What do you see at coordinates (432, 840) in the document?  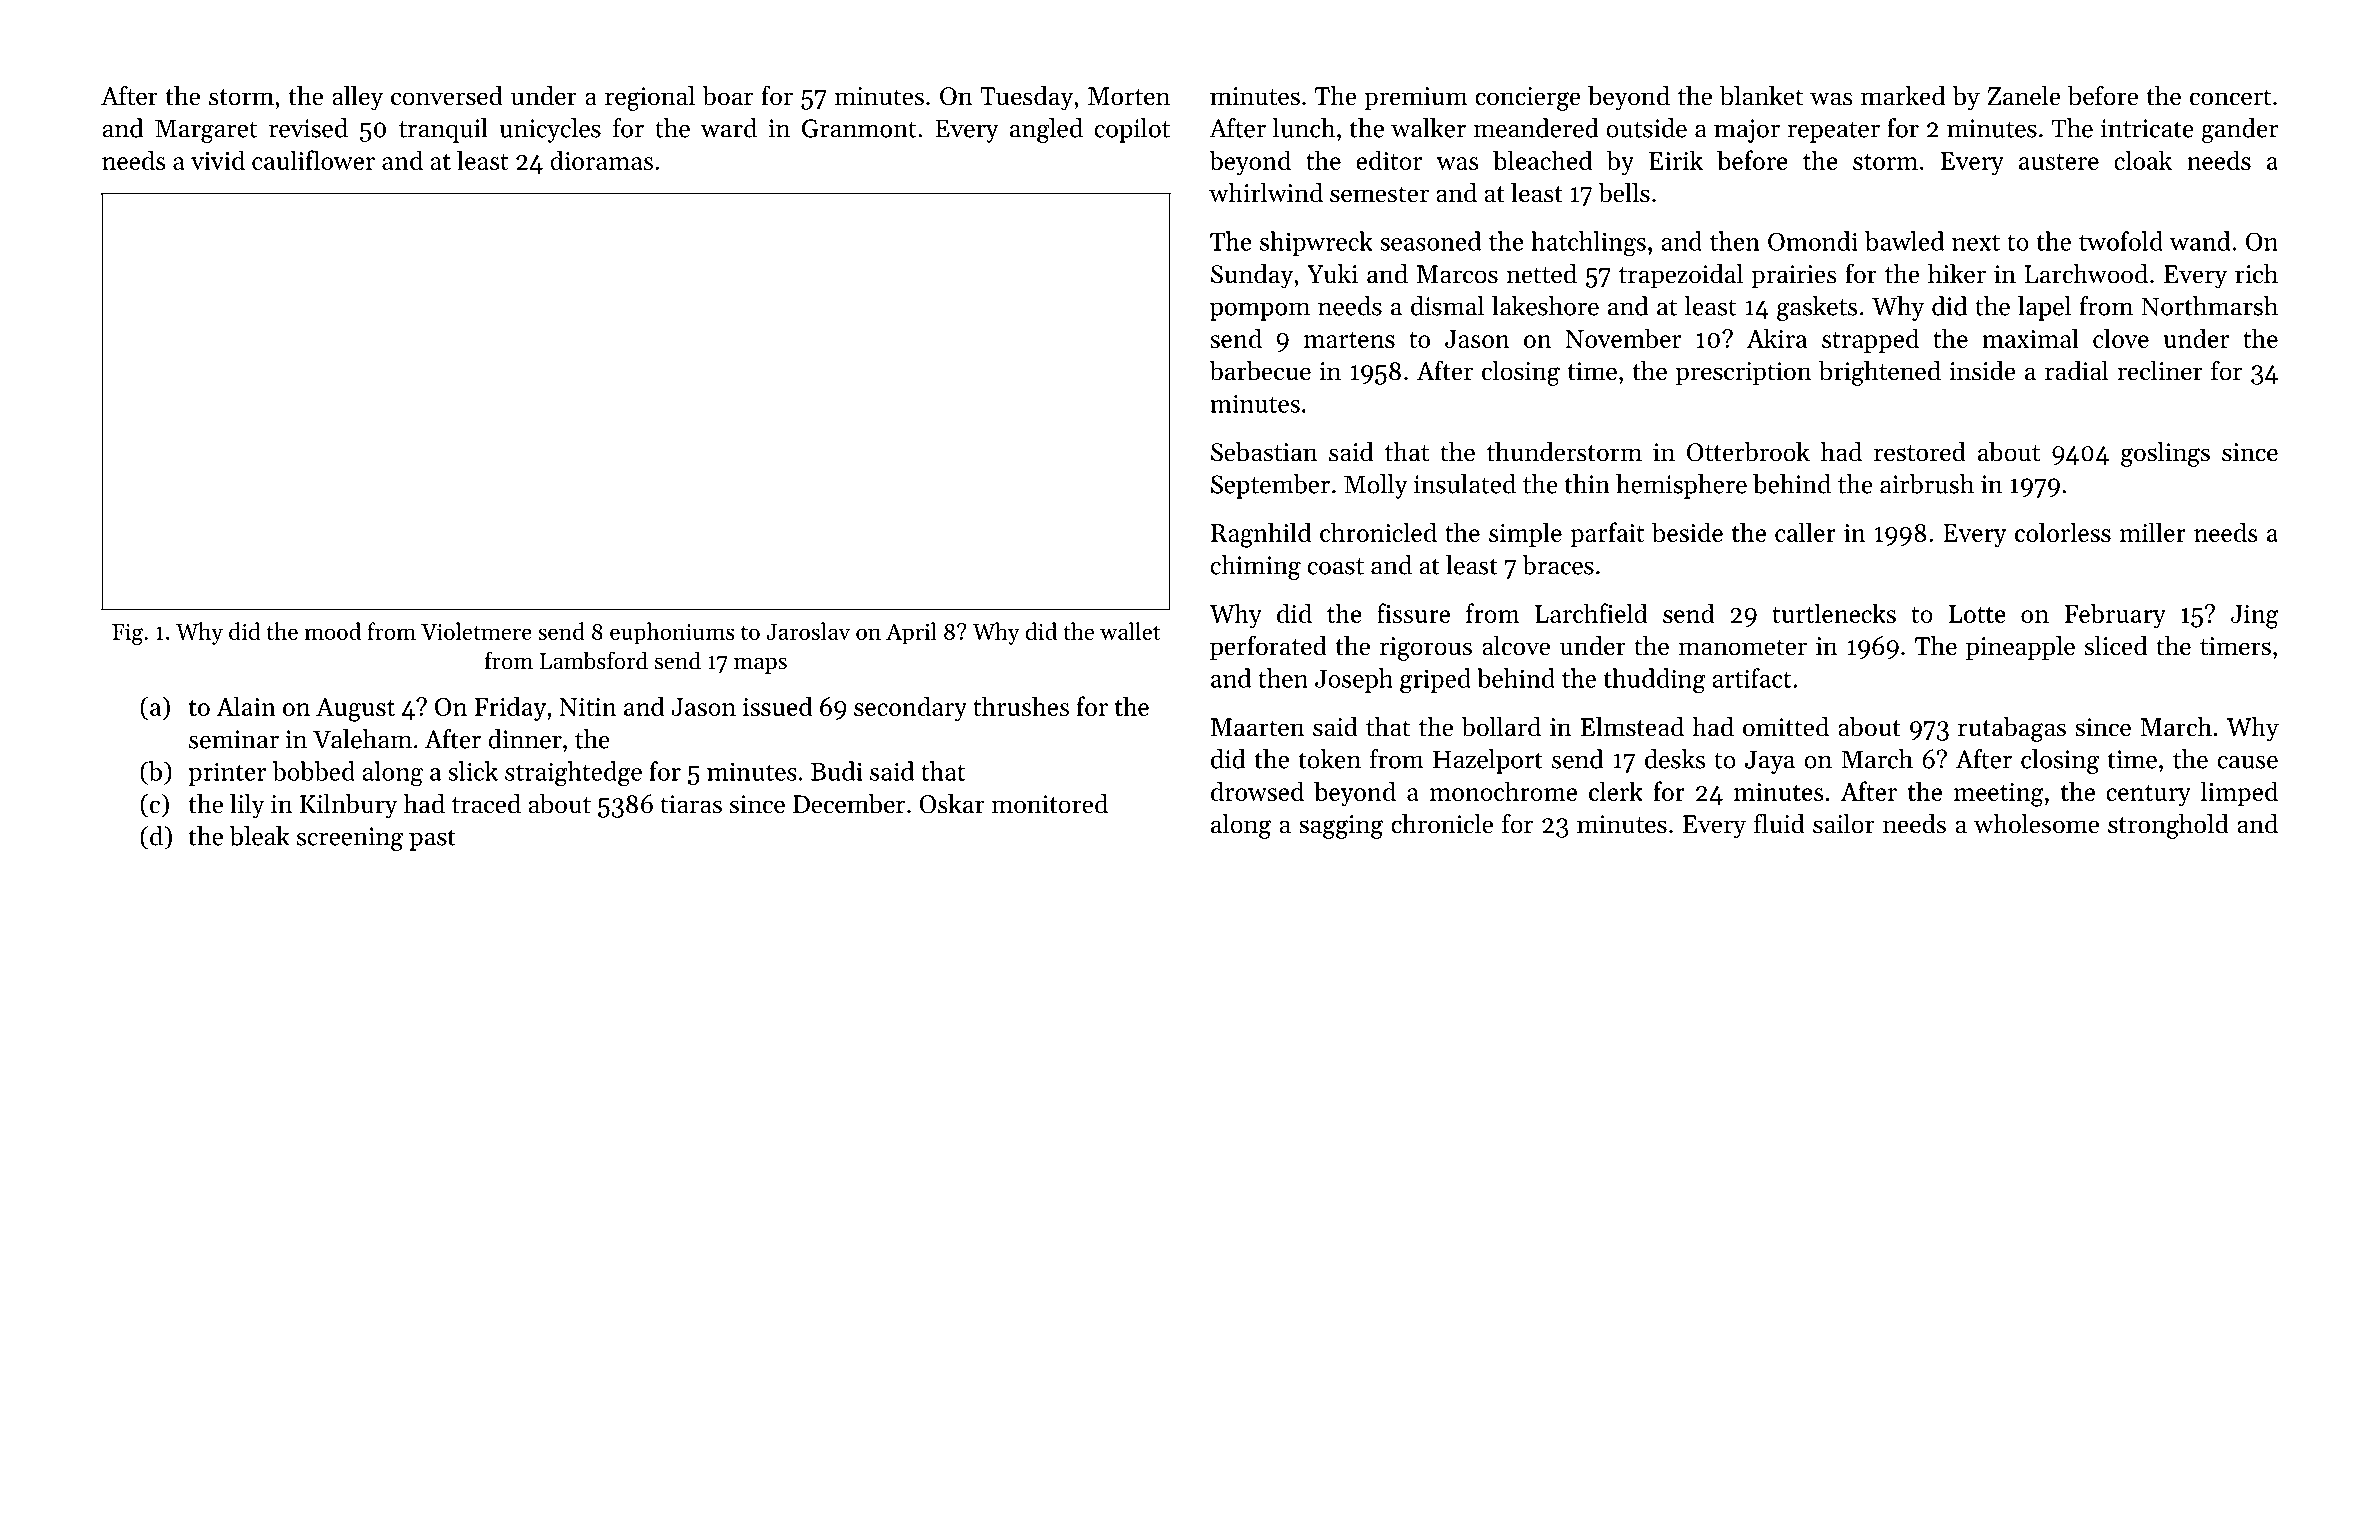 I see `past` at bounding box center [432, 840].
